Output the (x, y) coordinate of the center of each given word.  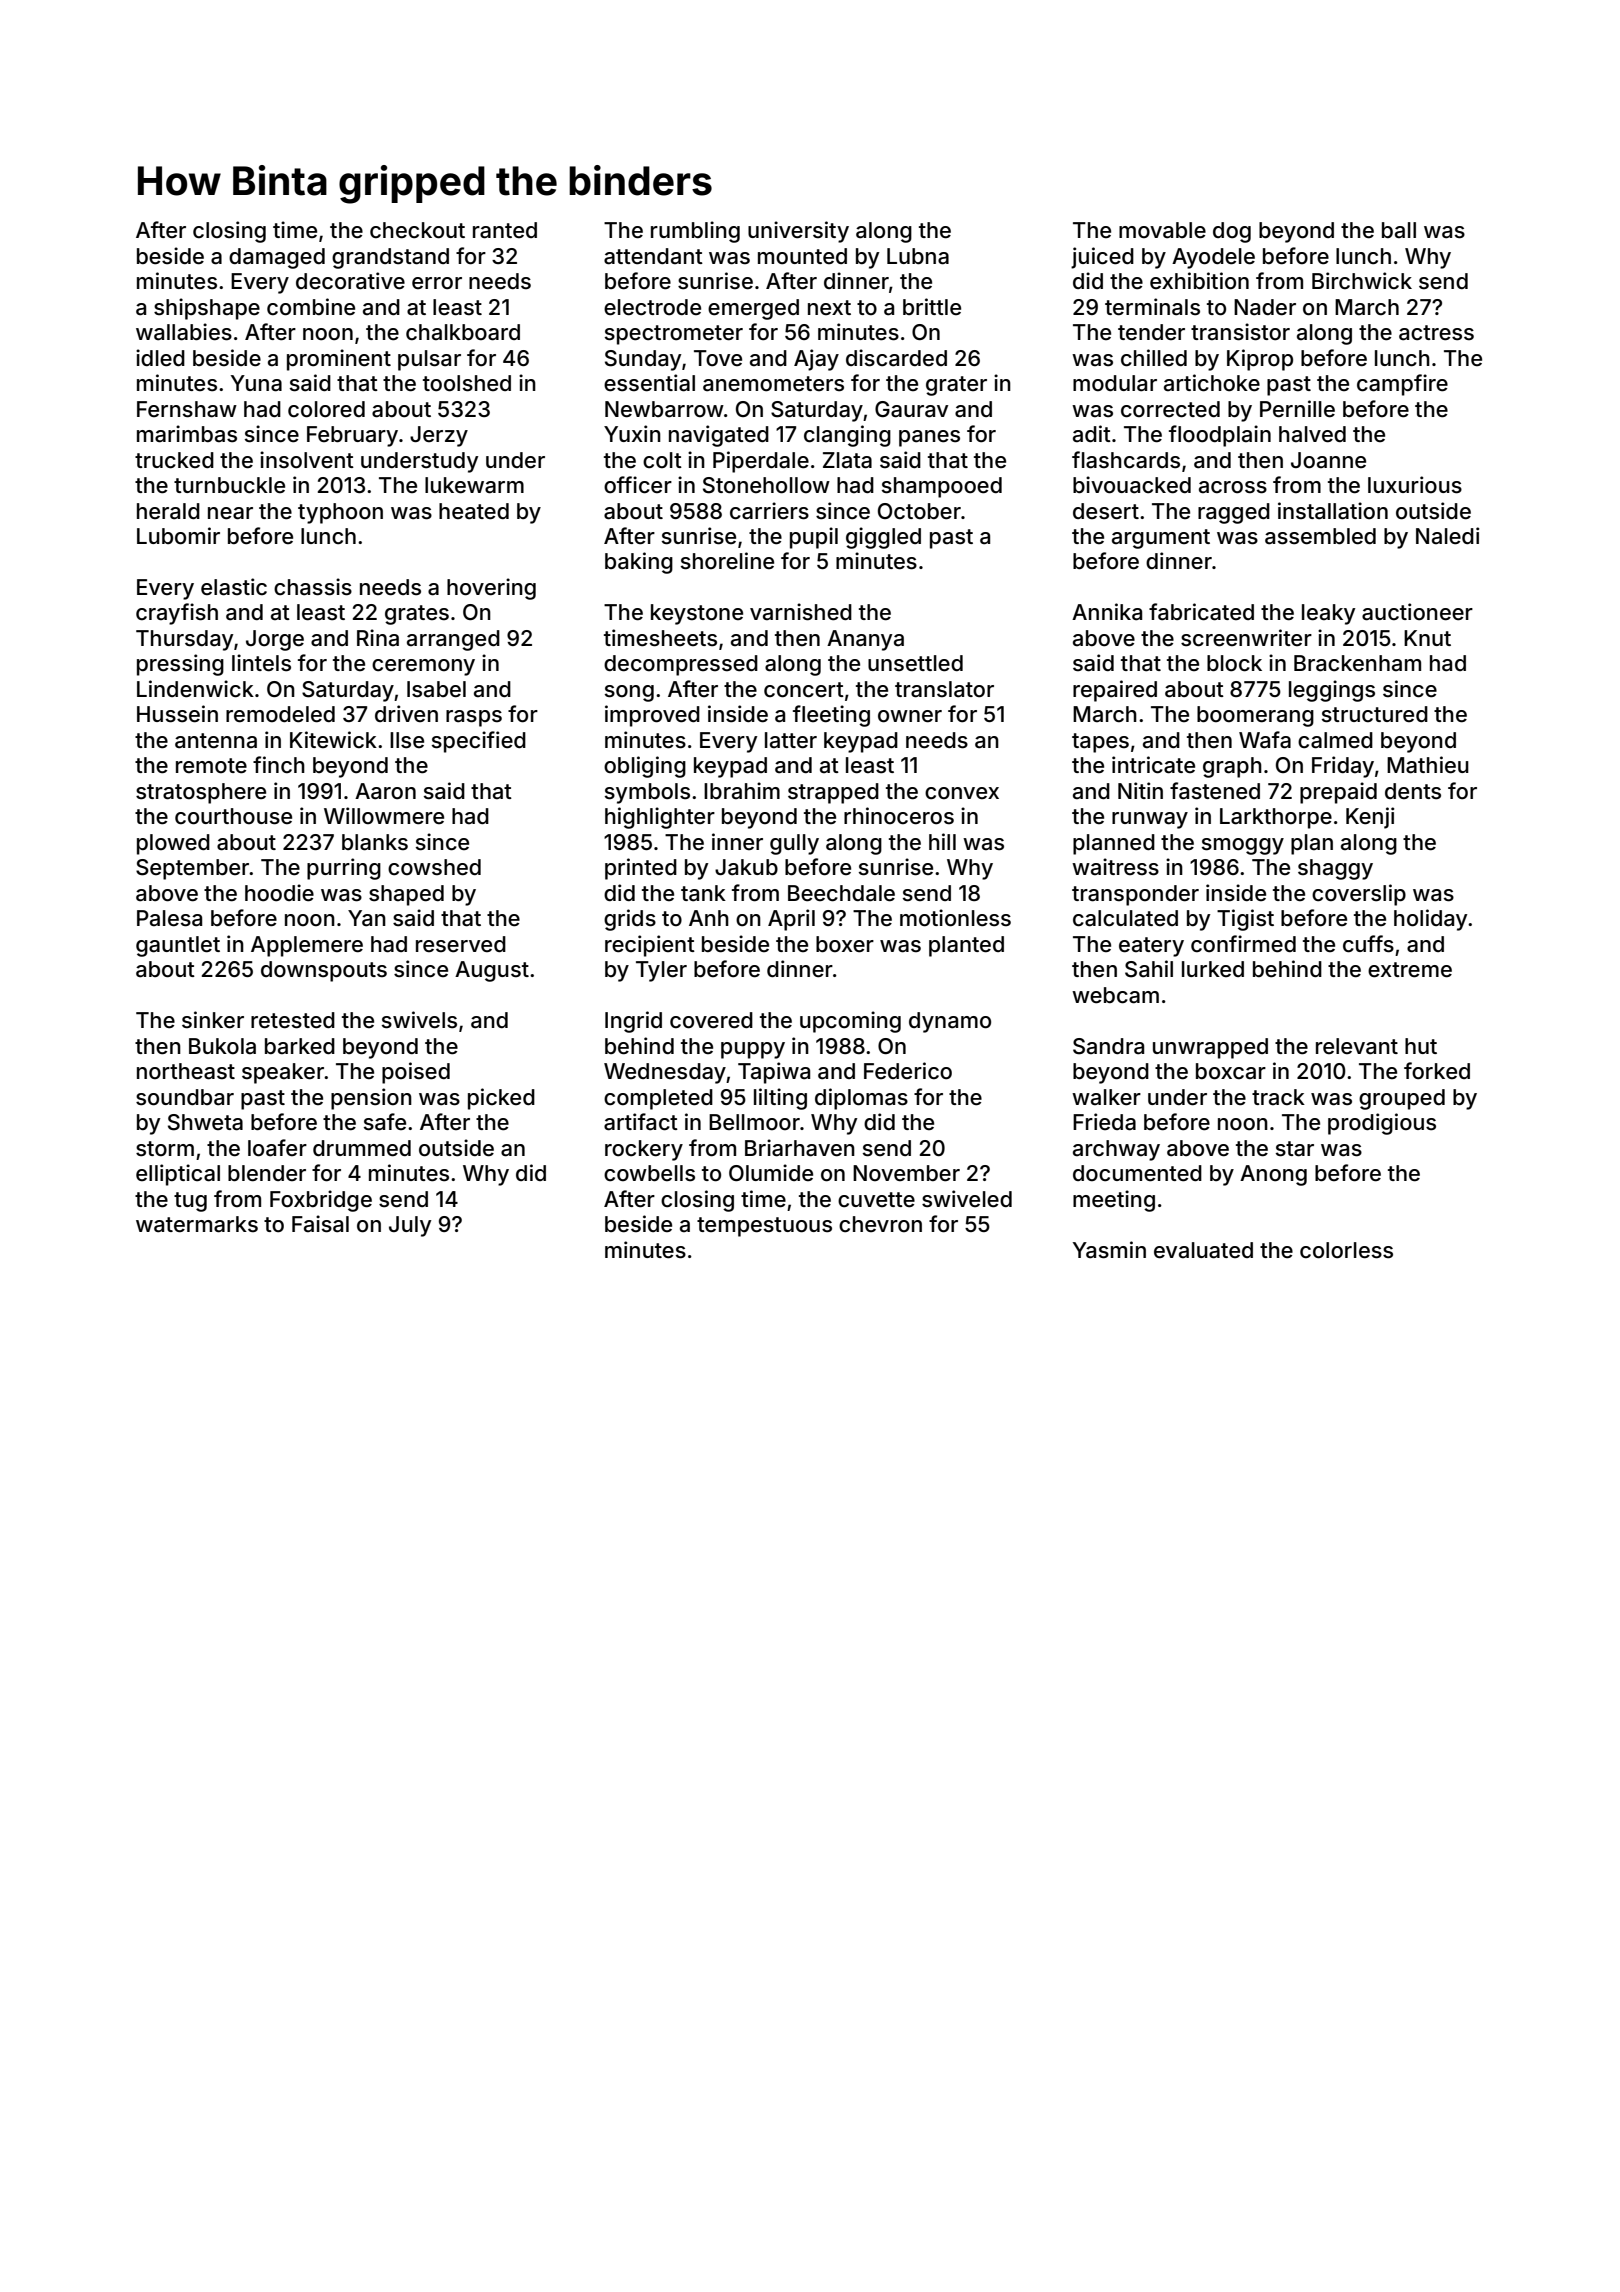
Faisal (320, 1224)
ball (1399, 230)
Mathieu (1428, 765)
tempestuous (764, 1227)
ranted (505, 230)
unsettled (915, 663)
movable (1162, 230)
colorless (1346, 1250)
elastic (234, 587)
